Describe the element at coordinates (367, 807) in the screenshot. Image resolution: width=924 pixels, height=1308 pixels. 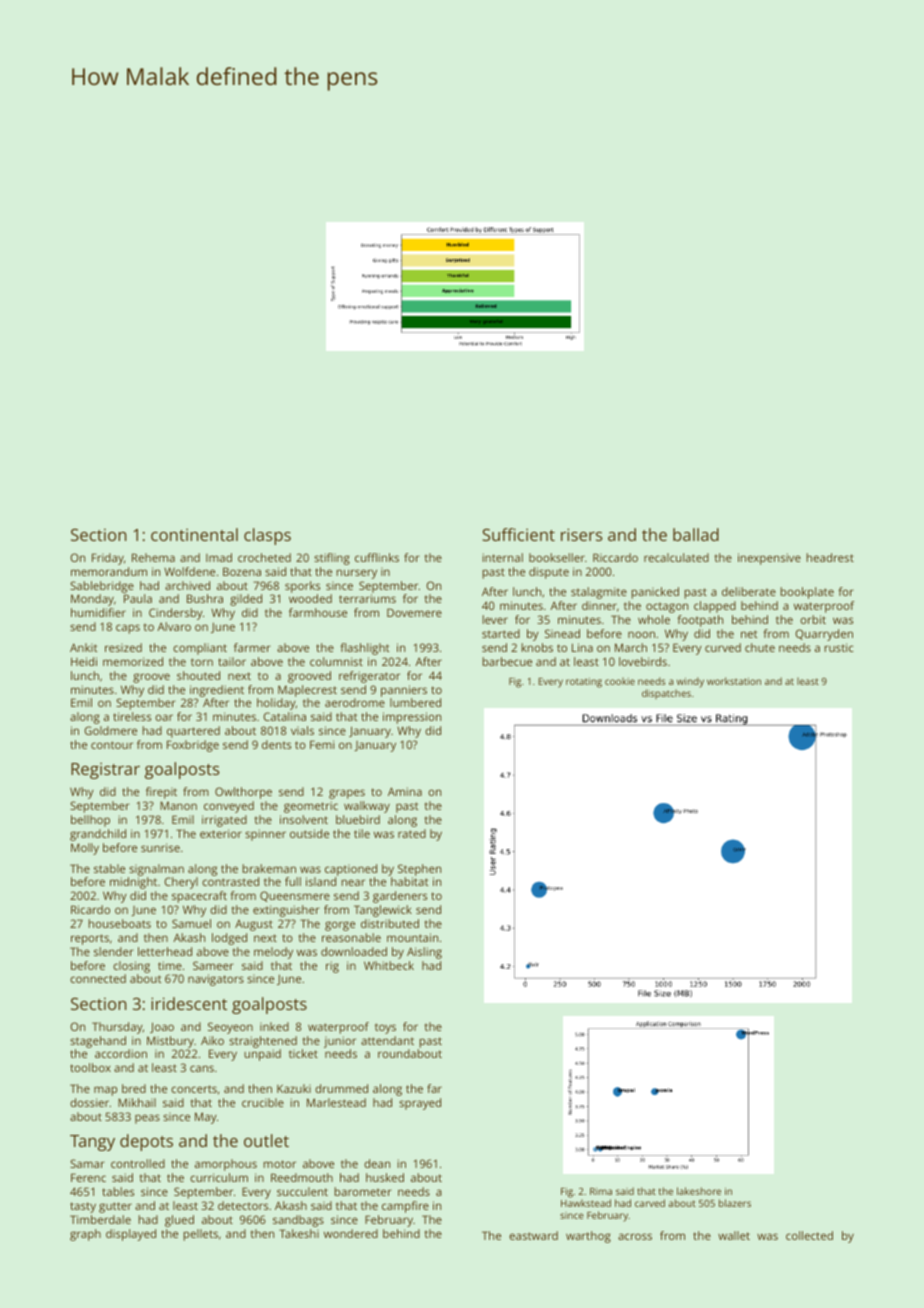
I see `walkway` at that location.
